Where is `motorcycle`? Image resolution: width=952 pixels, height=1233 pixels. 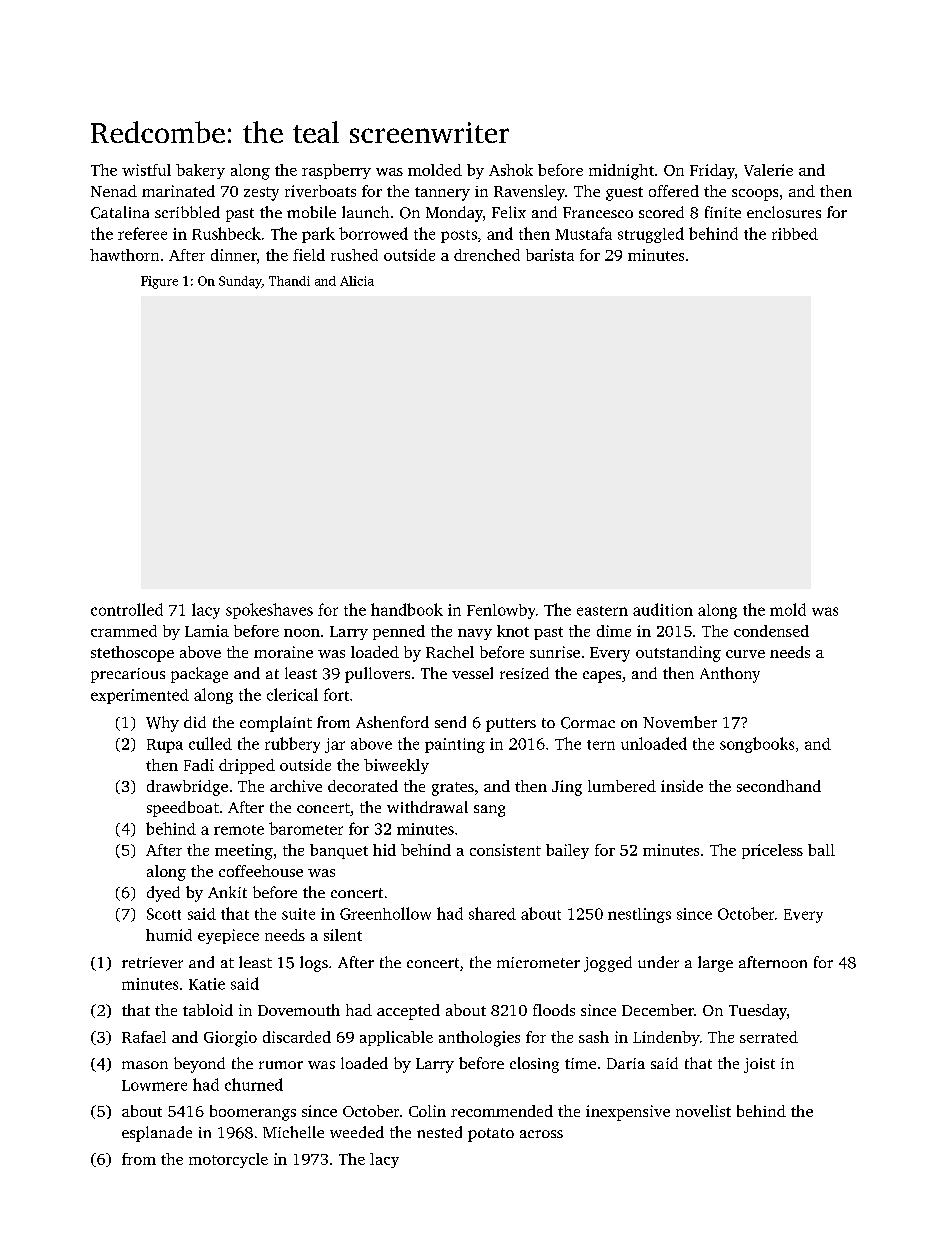 motorcycle is located at coordinates (228, 1160).
